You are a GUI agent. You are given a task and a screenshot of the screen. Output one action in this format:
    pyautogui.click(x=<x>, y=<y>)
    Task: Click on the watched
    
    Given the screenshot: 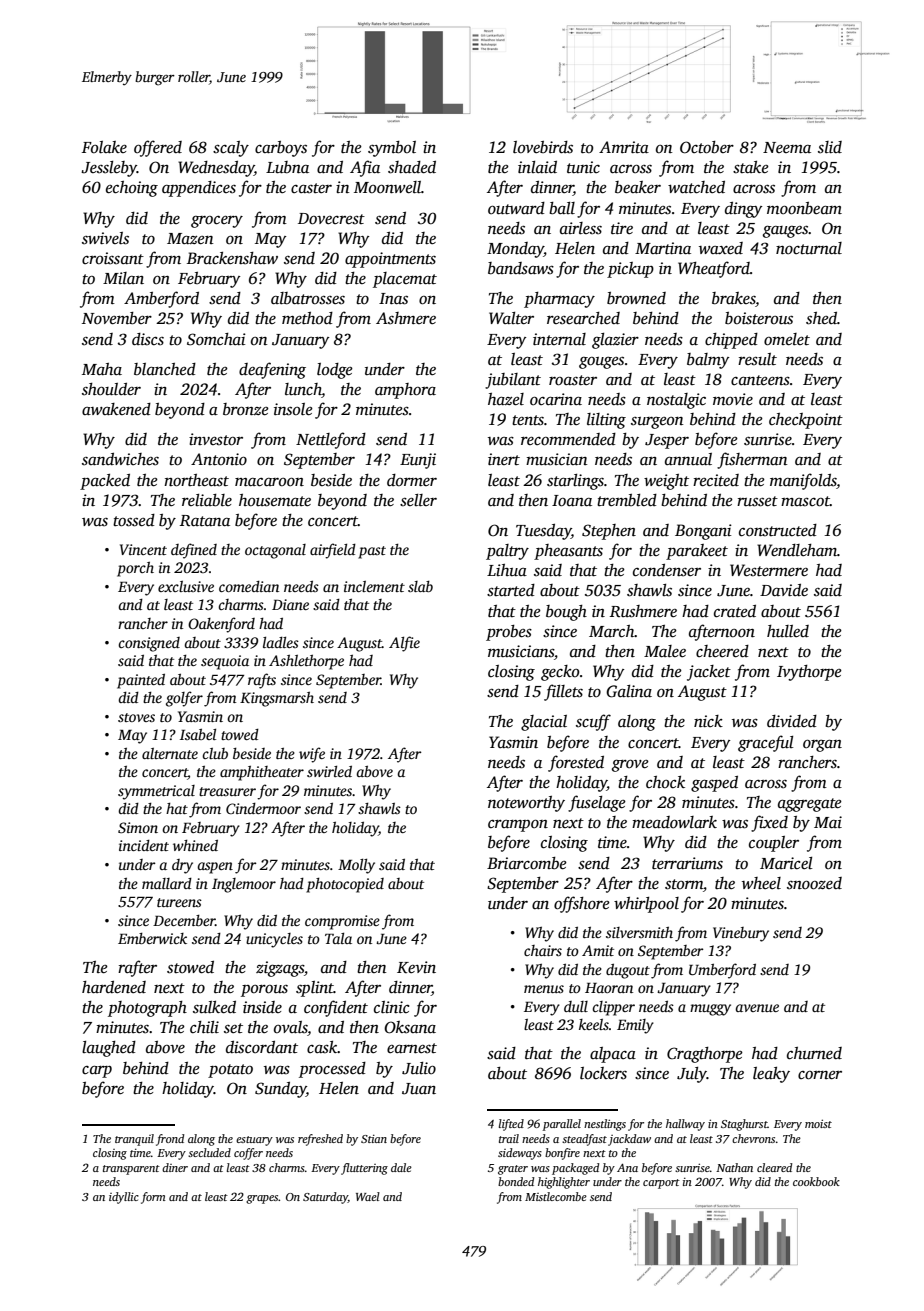 What is the action you would take?
    pyautogui.click(x=696, y=187)
